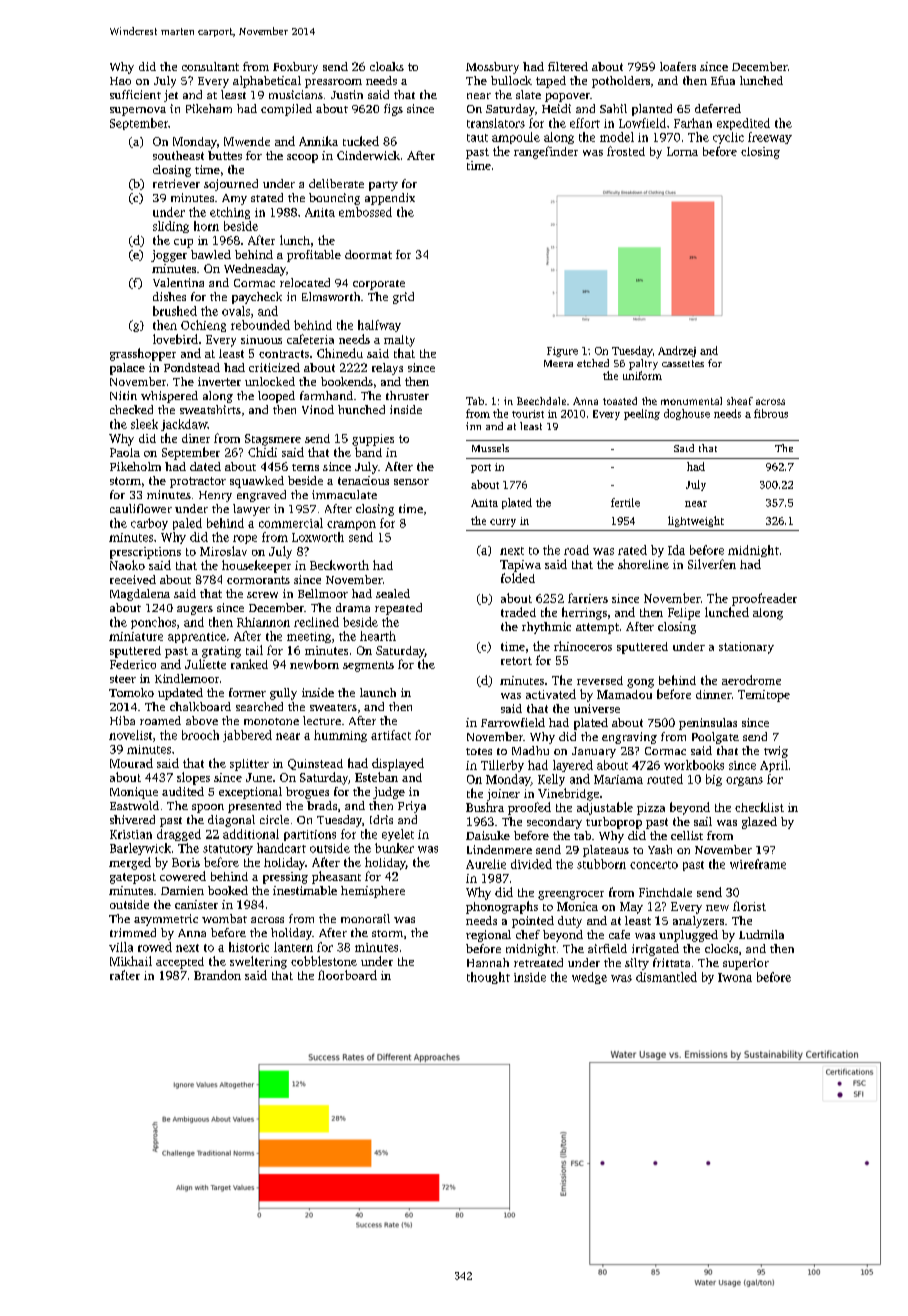  What do you see at coordinates (712, 564) in the page?
I see `Silverfen` at bounding box center [712, 564].
